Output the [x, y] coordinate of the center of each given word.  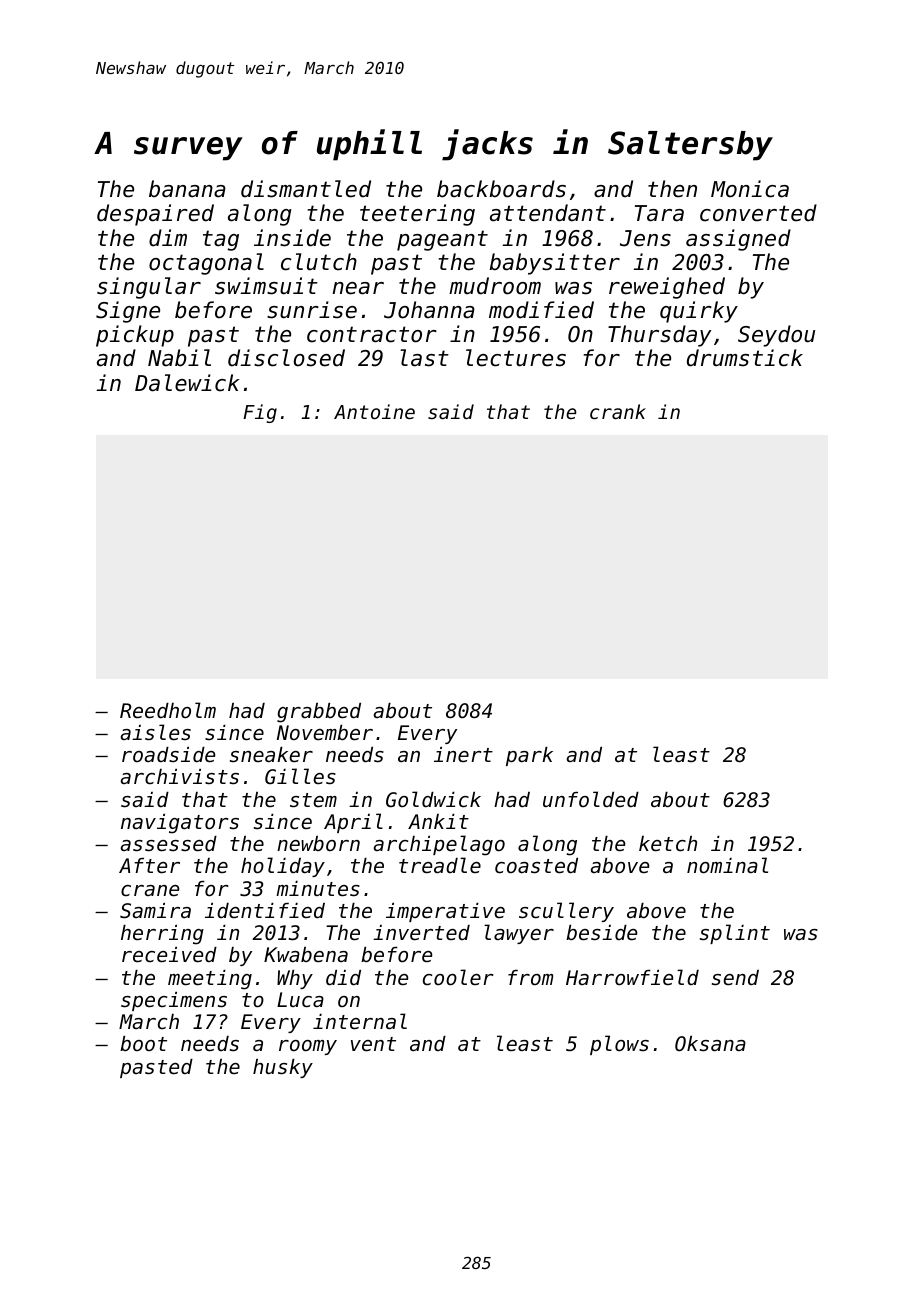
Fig [260, 413]
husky [283, 1068]
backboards [501, 189]
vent [373, 1044]
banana [187, 189]
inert [463, 755]
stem [313, 800]
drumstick [745, 358]
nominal [727, 865]
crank [618, 411]
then [672, 189]
